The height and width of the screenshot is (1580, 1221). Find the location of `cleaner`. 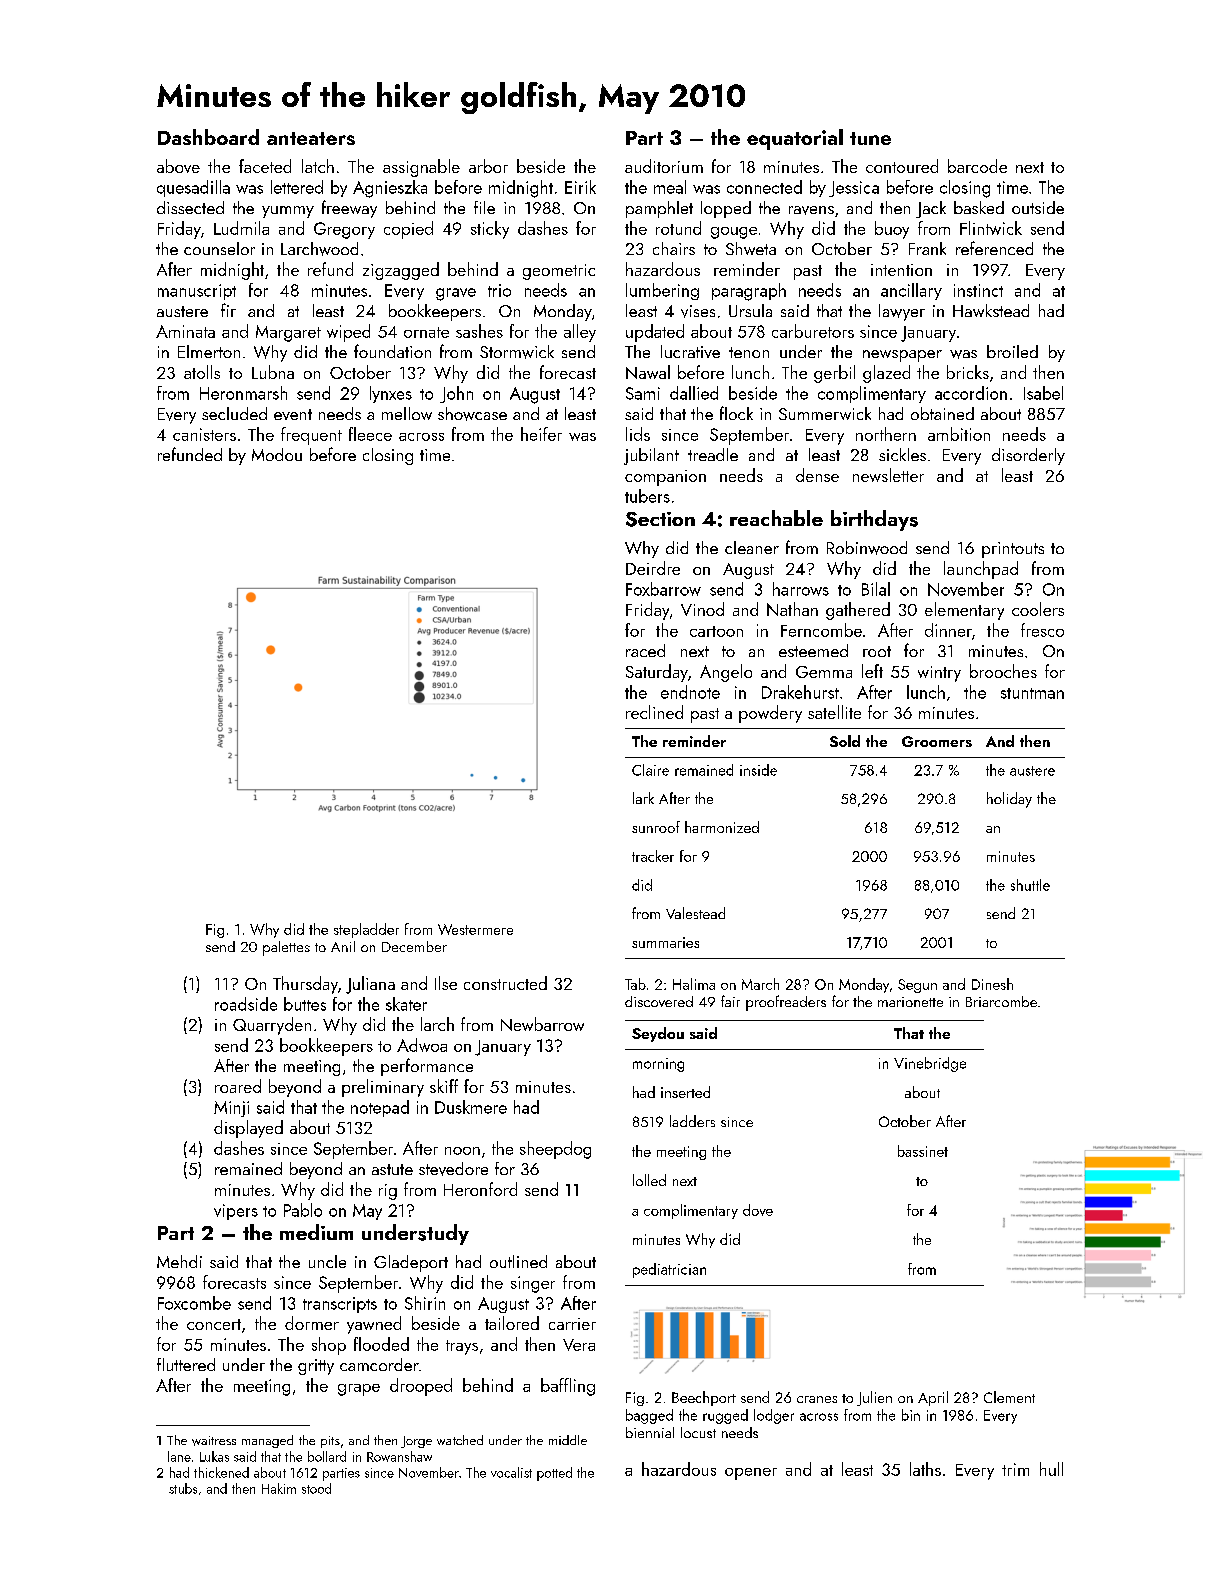

cleaner is located at coordinates (752, 547).
